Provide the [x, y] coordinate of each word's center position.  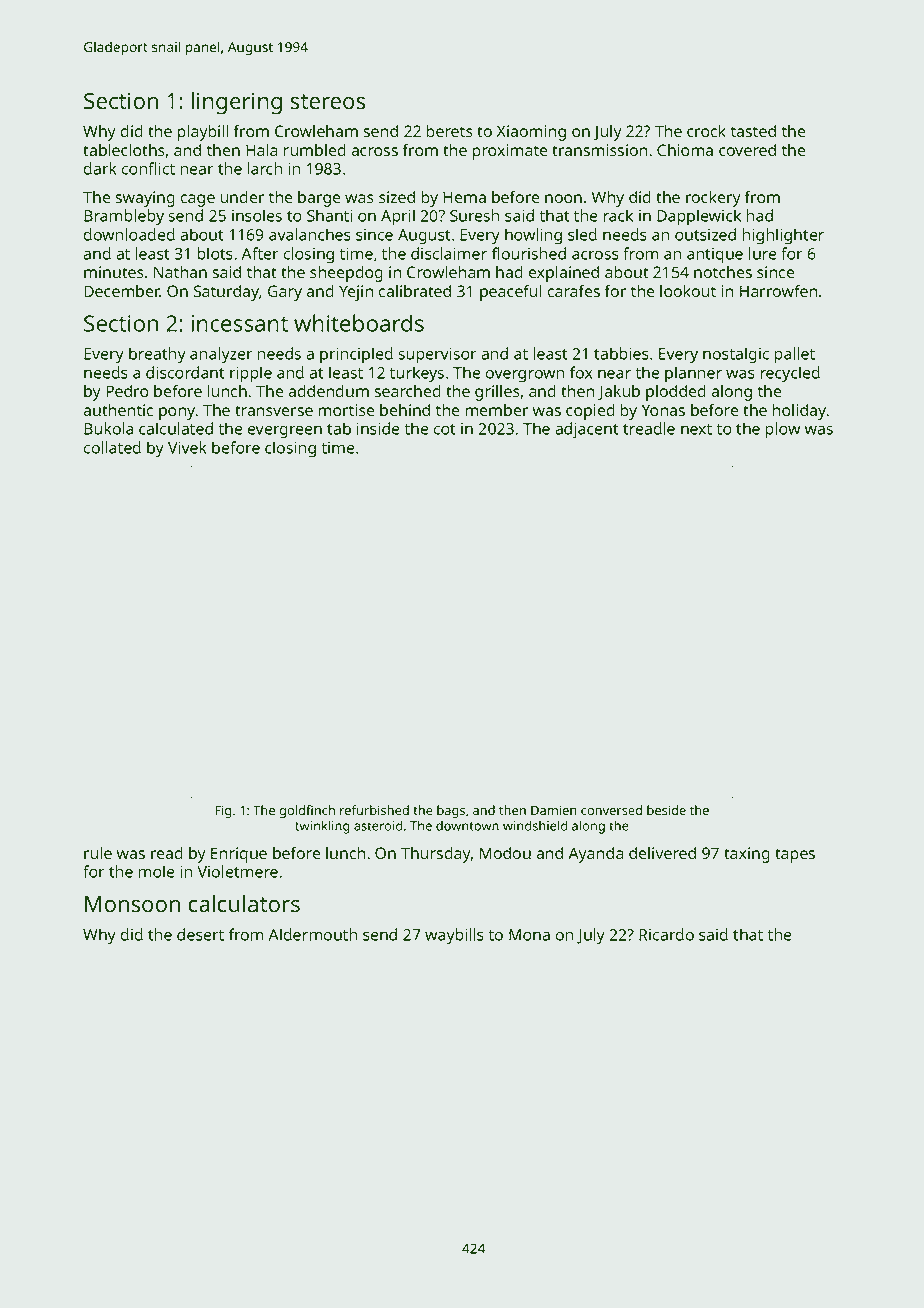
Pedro [127, 391]
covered [747, 150]
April [398, 217]
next [696, 429]
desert [200, 934]
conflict [148, 168]
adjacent [587, 430]
